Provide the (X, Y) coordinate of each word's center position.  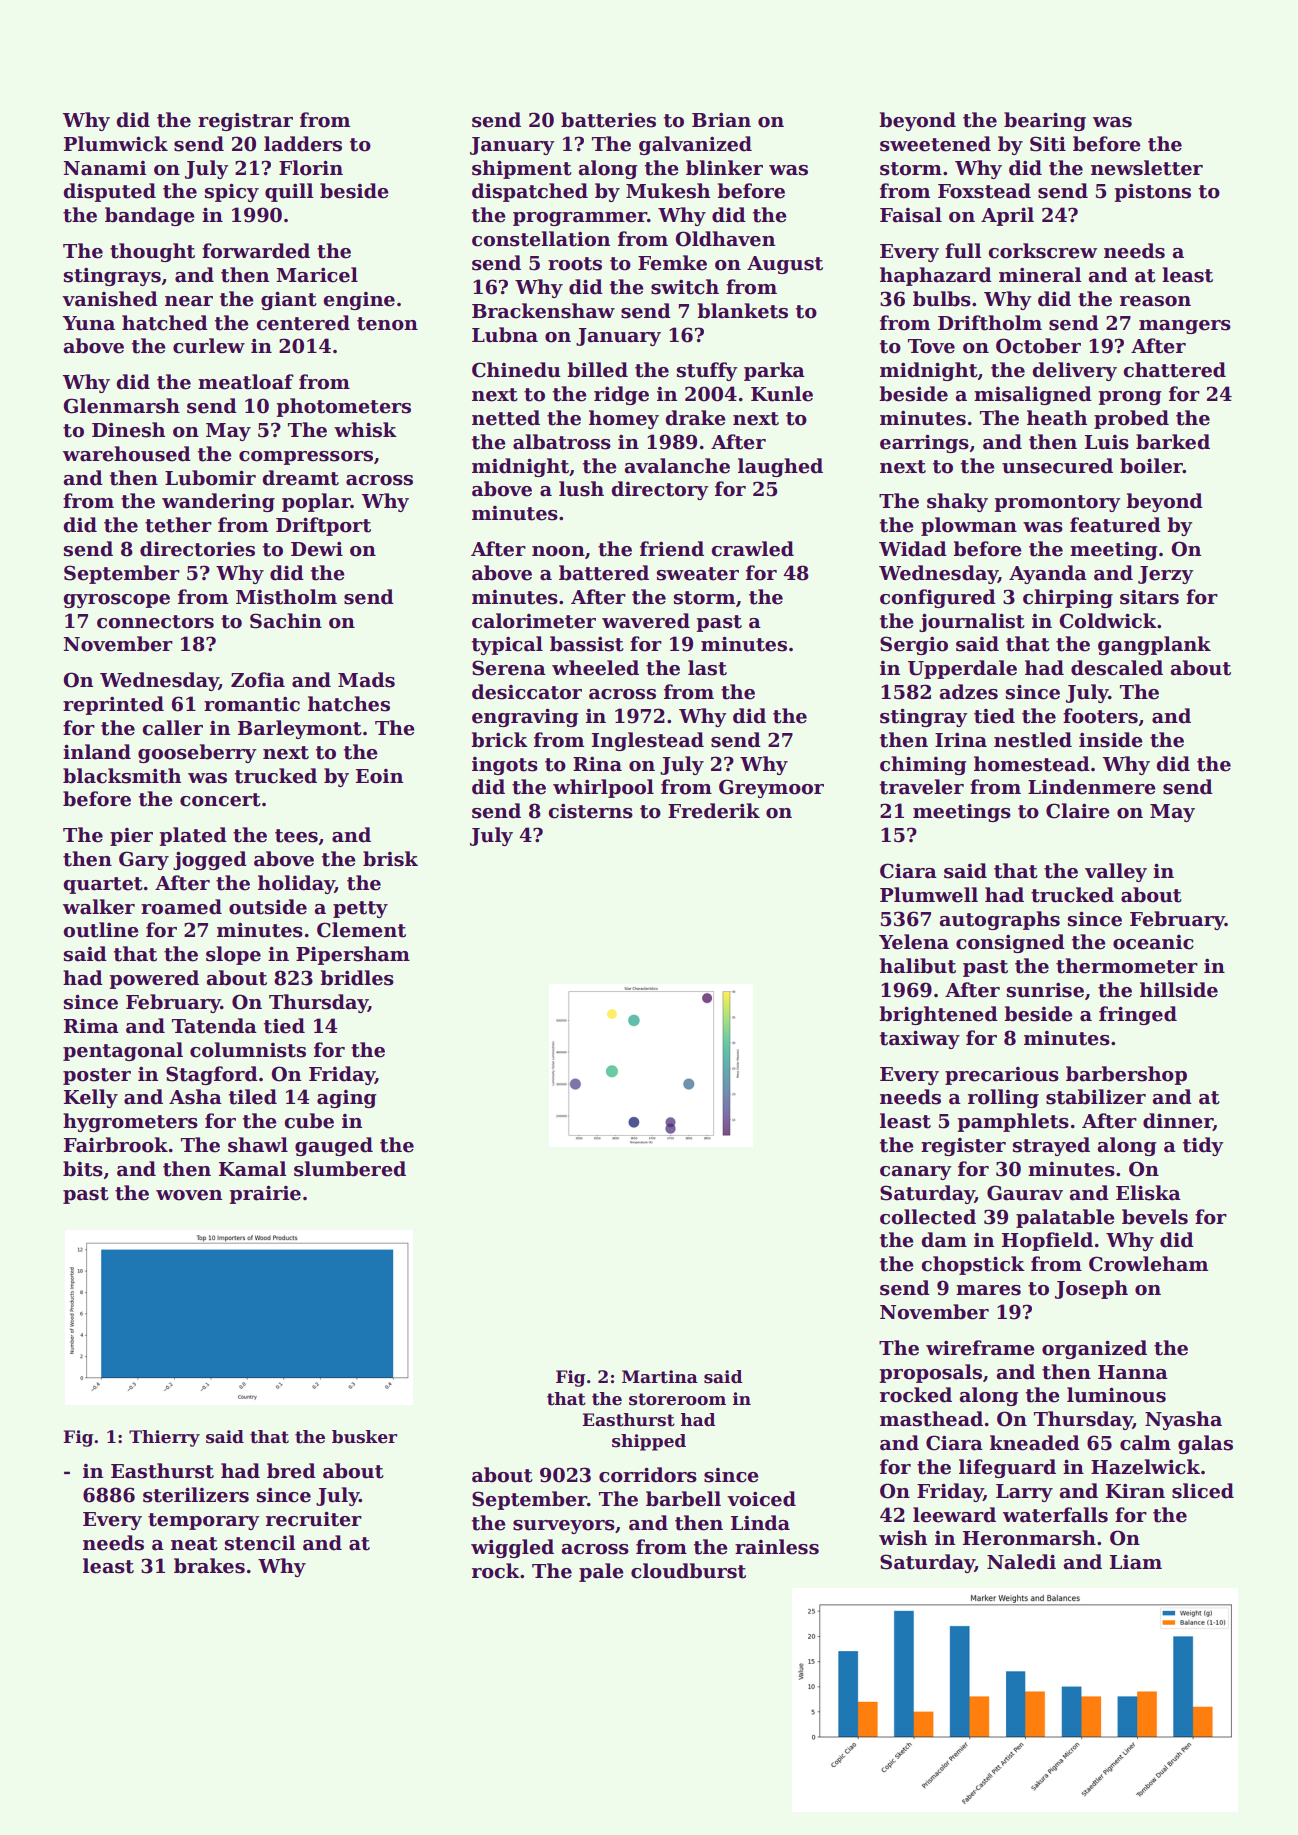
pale (601, 1572)
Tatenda (214, 1026)
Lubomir (210, 478)
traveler (922, 787)
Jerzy (1166, 575)
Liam (1136, 1562)
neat (194, 1544)
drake (696, 418)
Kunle (782, 394)
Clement (361, 930)
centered (303, 323)
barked (1173, 442)
